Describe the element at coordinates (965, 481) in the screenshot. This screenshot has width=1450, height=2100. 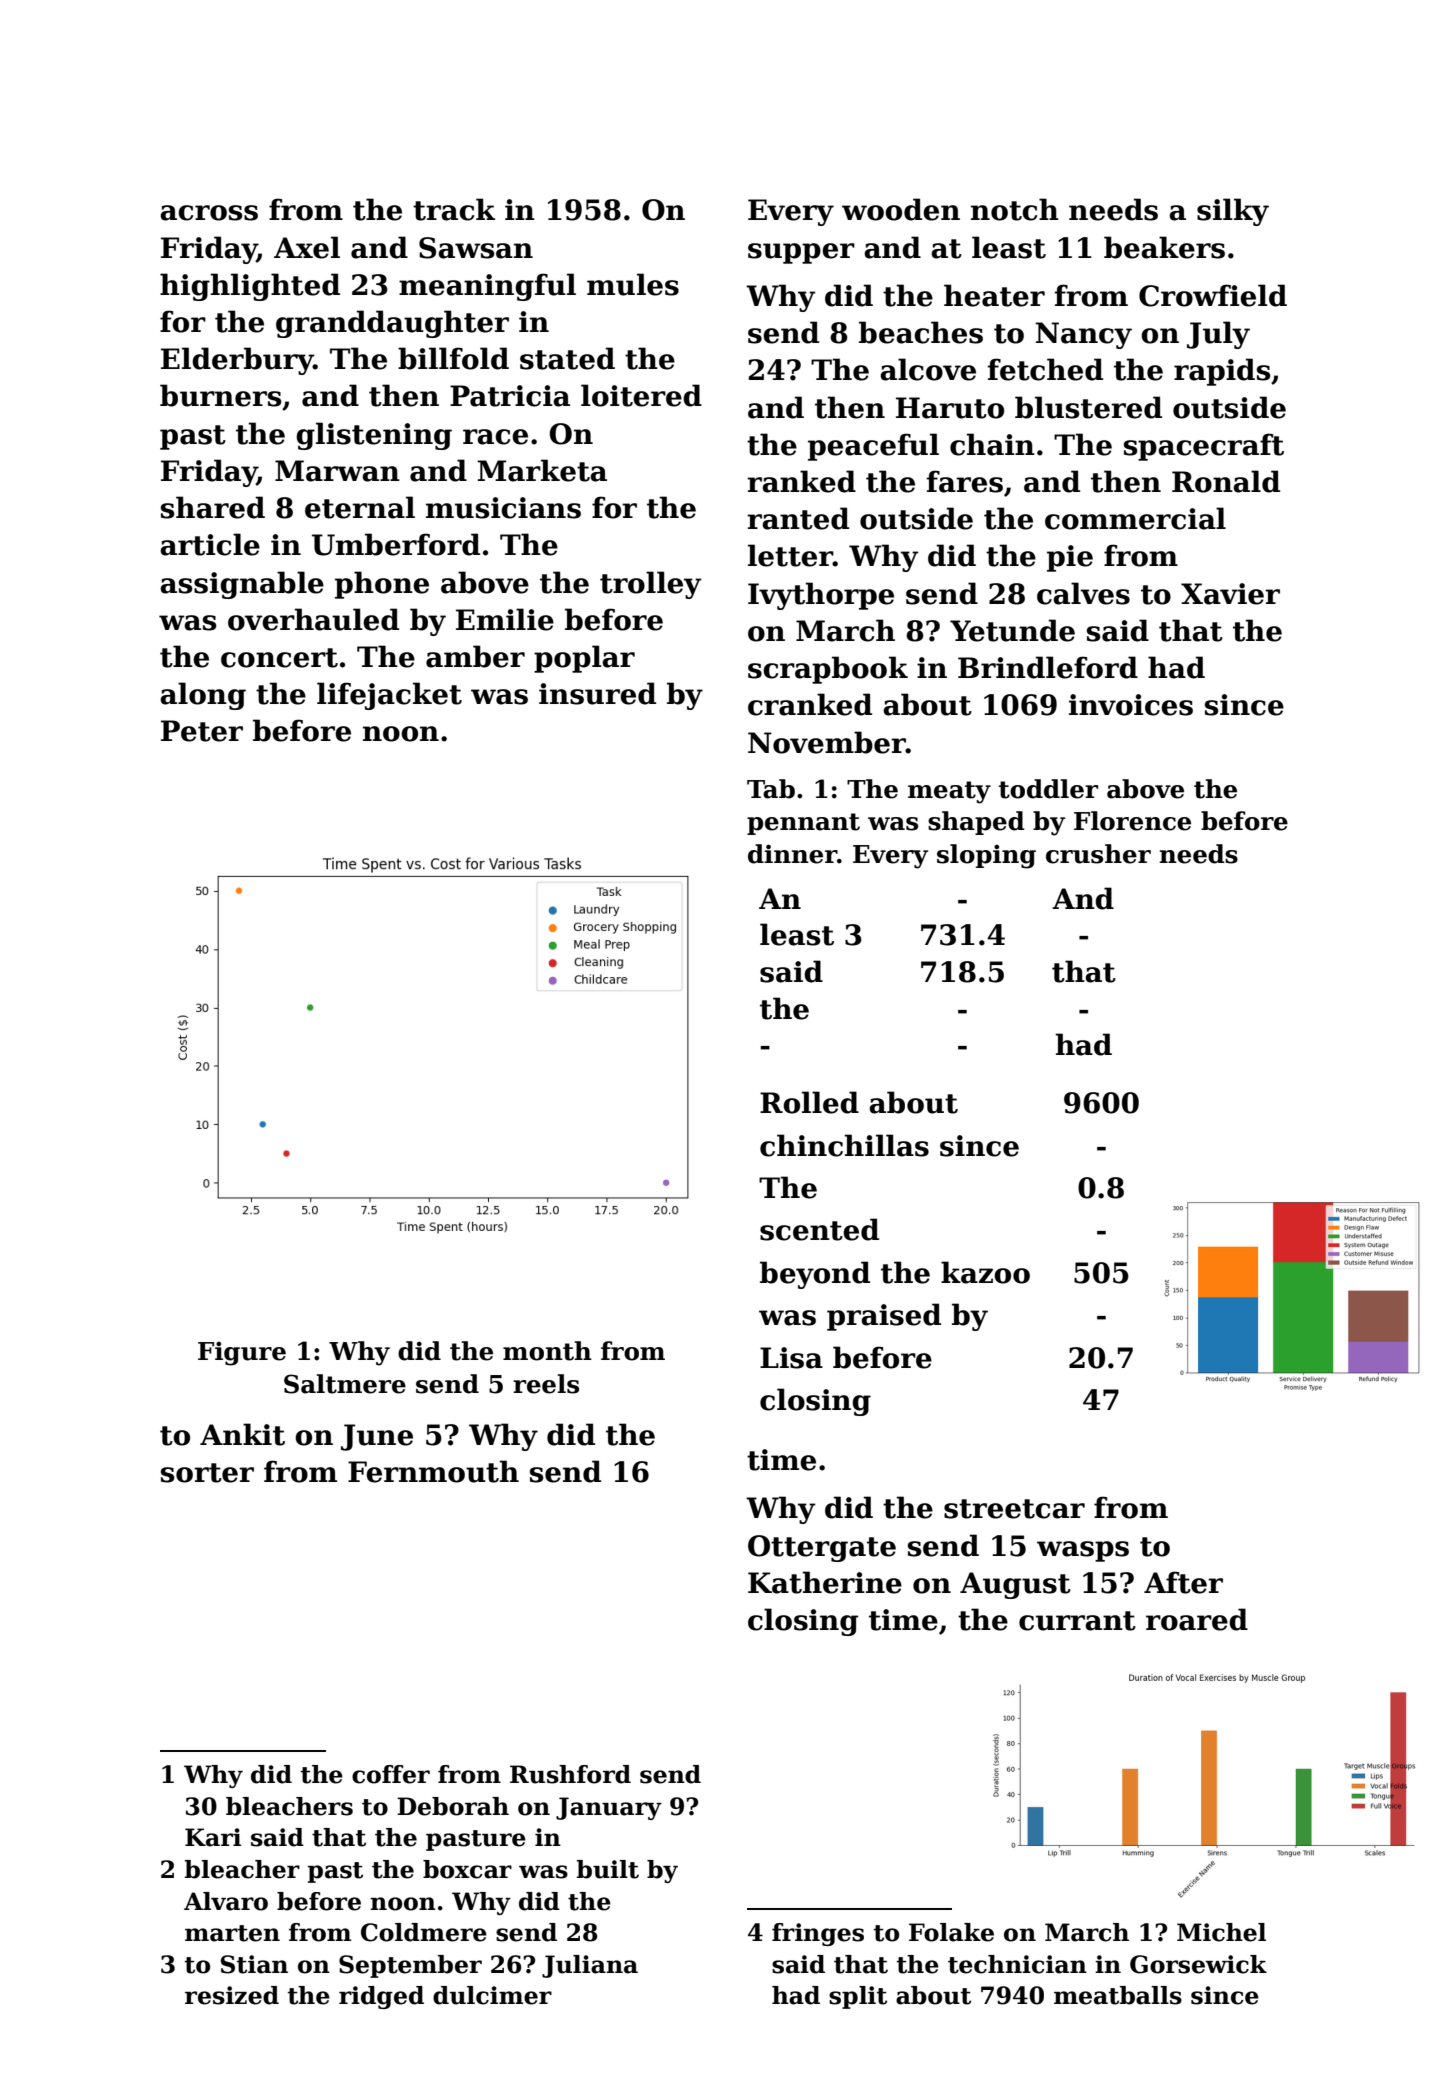
I see `fares` at that location.
